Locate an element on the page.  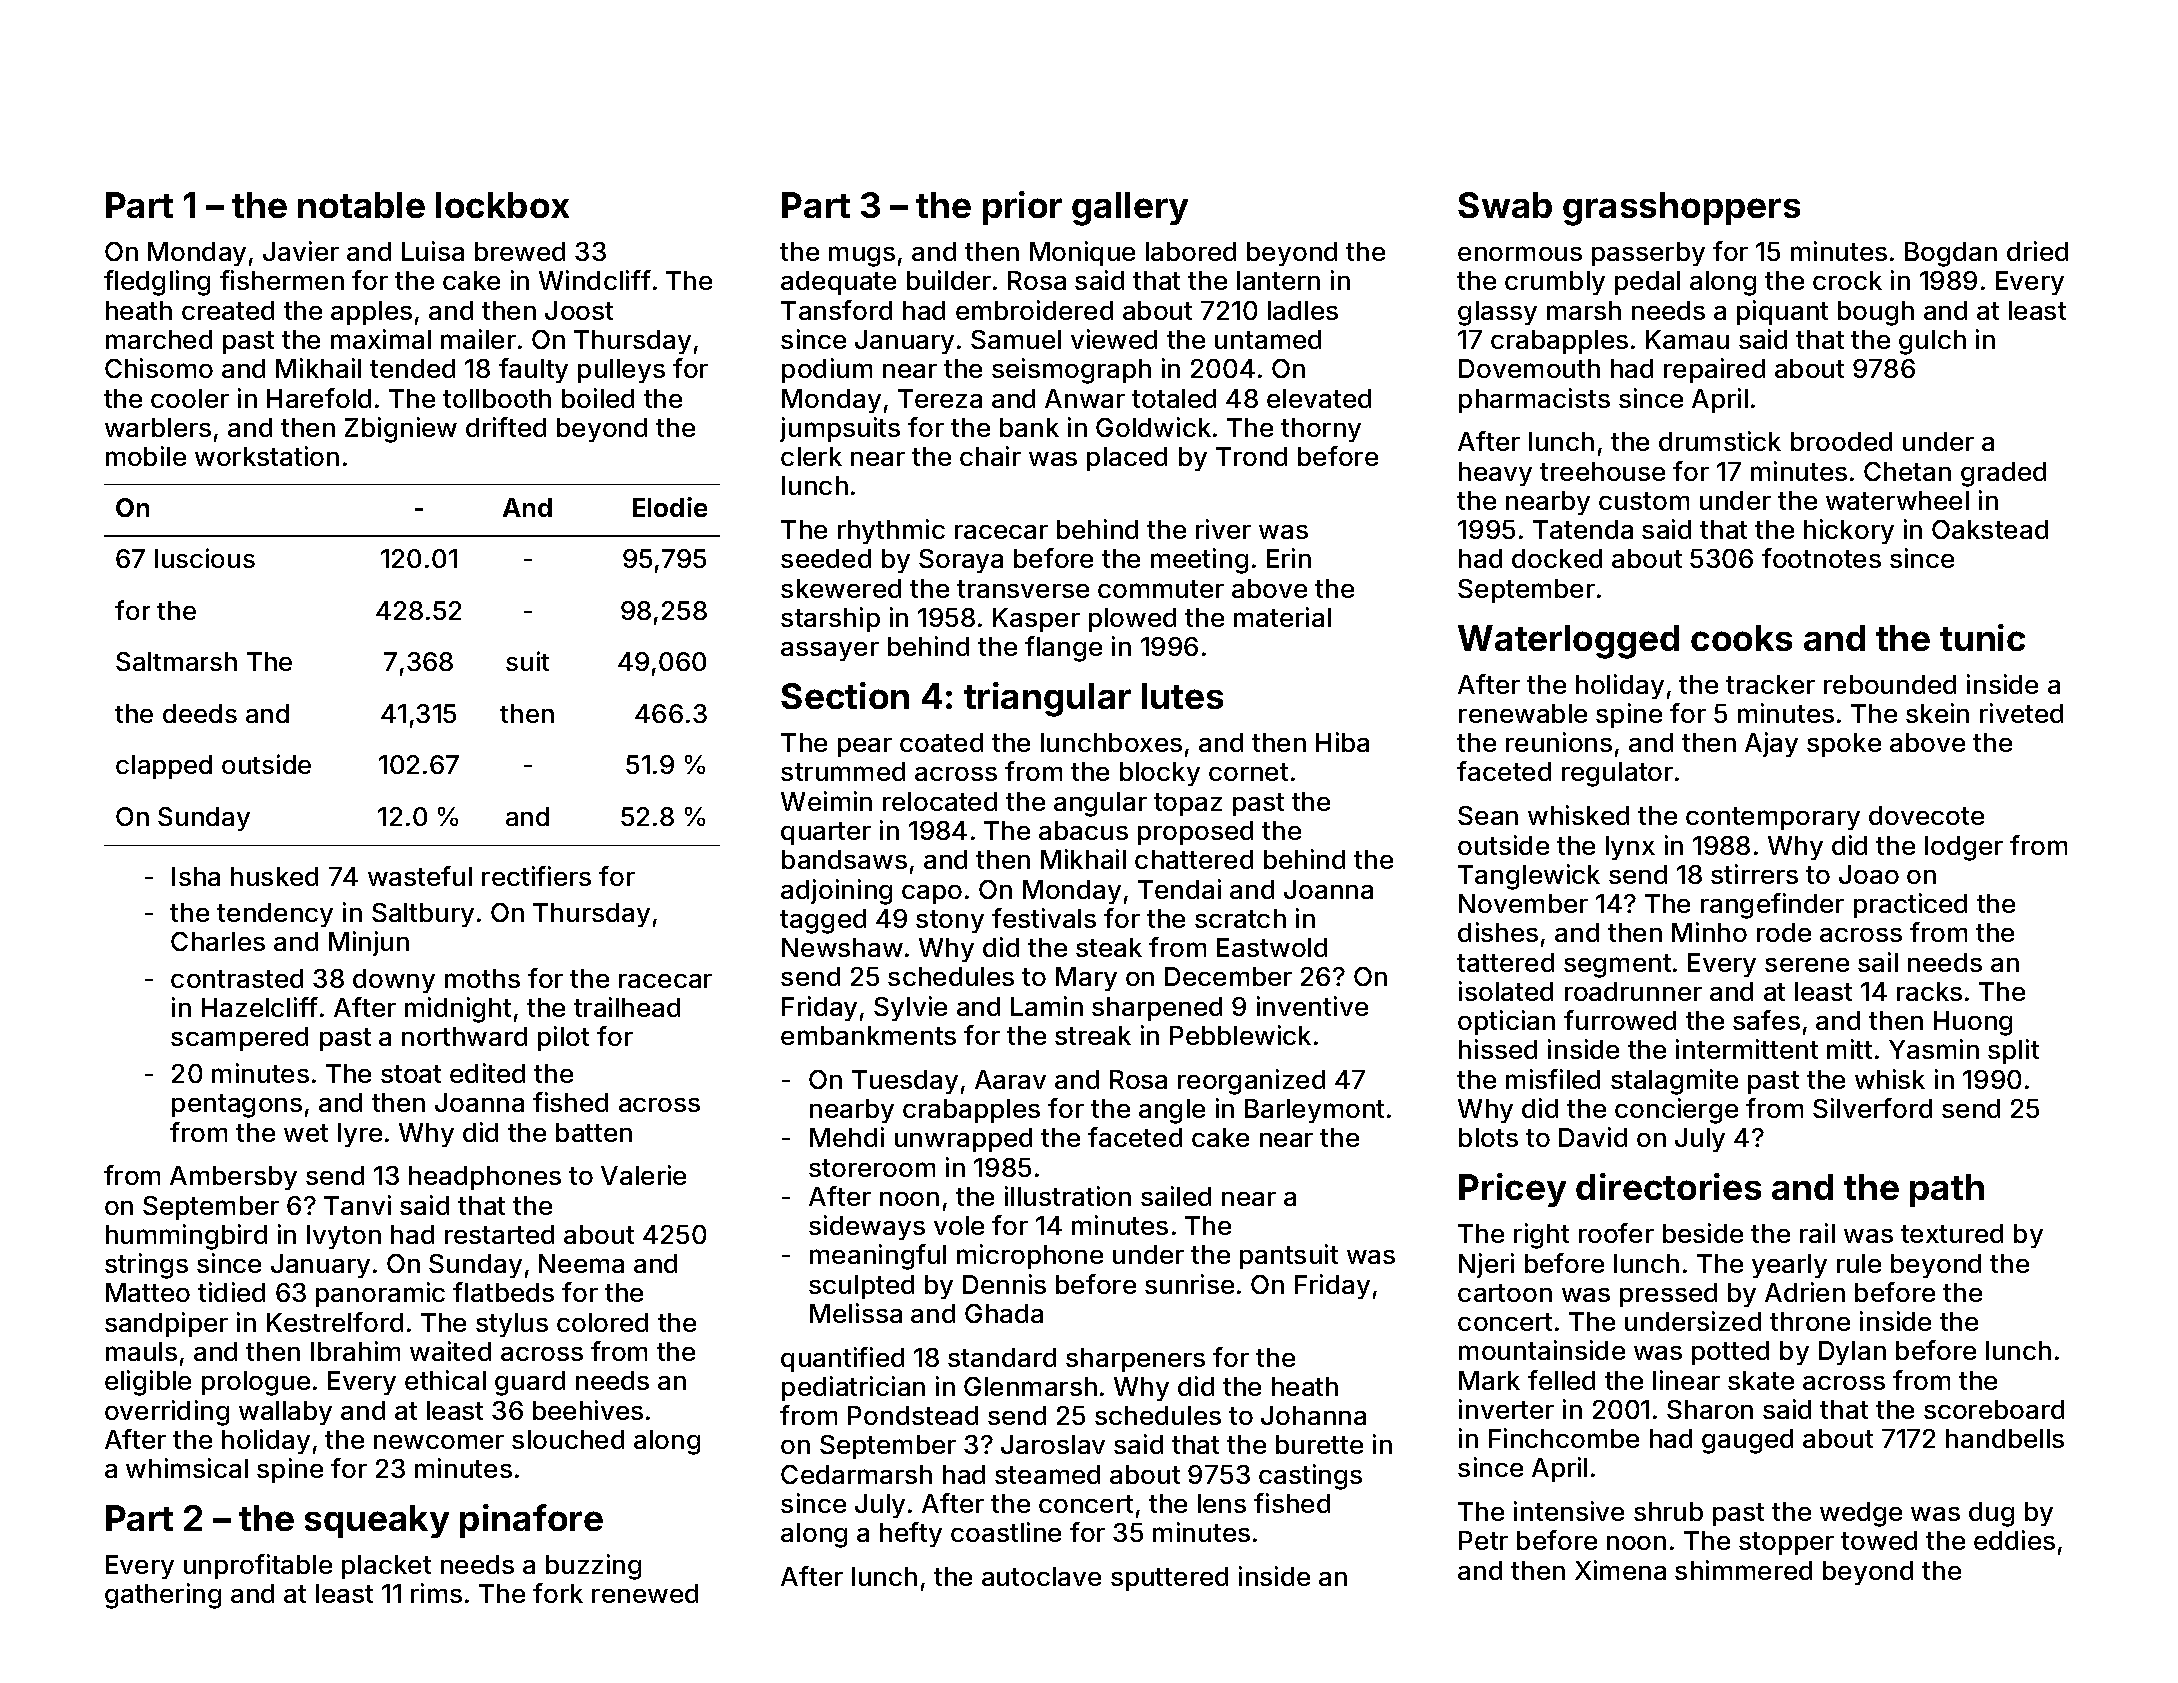
storeroom is located at coordinates (872, 1168).
